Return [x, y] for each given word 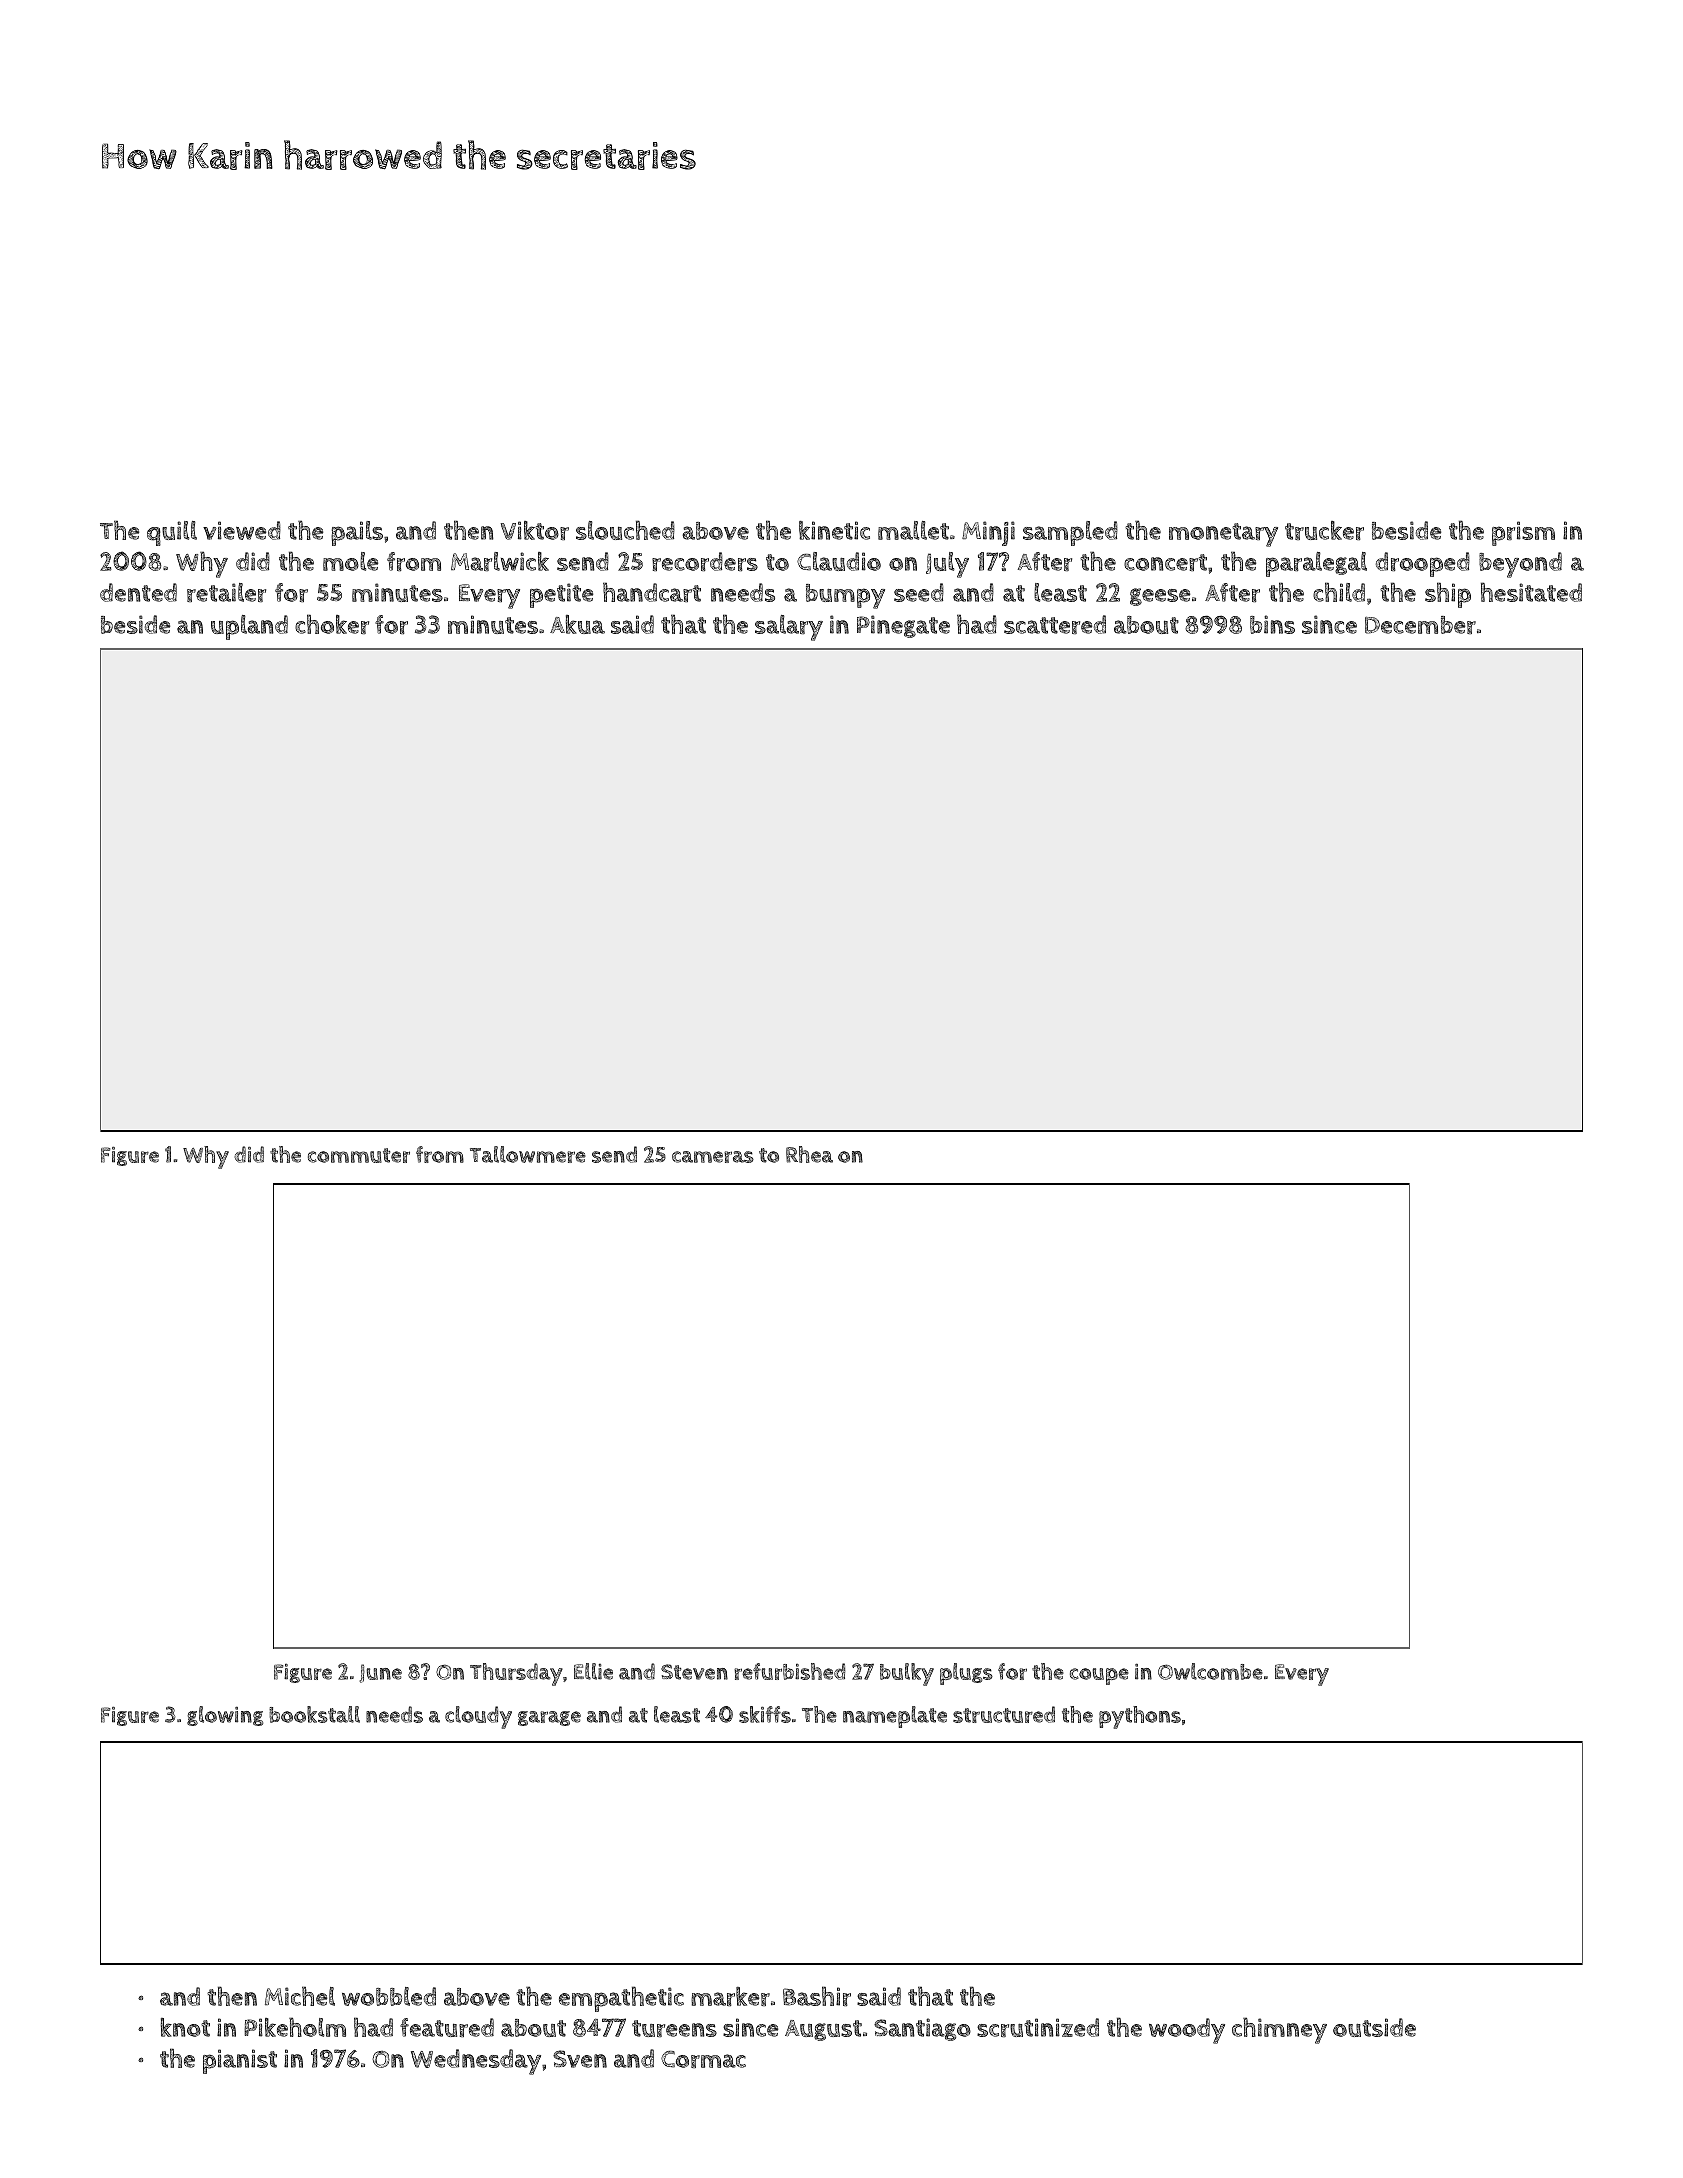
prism [1523, 533]
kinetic [834, 530]
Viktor [535, 530]
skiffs [765, 1714]
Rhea [809, 1154]
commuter [359, 1155]
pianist [240, 2061]
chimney [1279, 2030]
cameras [713, 1157]
